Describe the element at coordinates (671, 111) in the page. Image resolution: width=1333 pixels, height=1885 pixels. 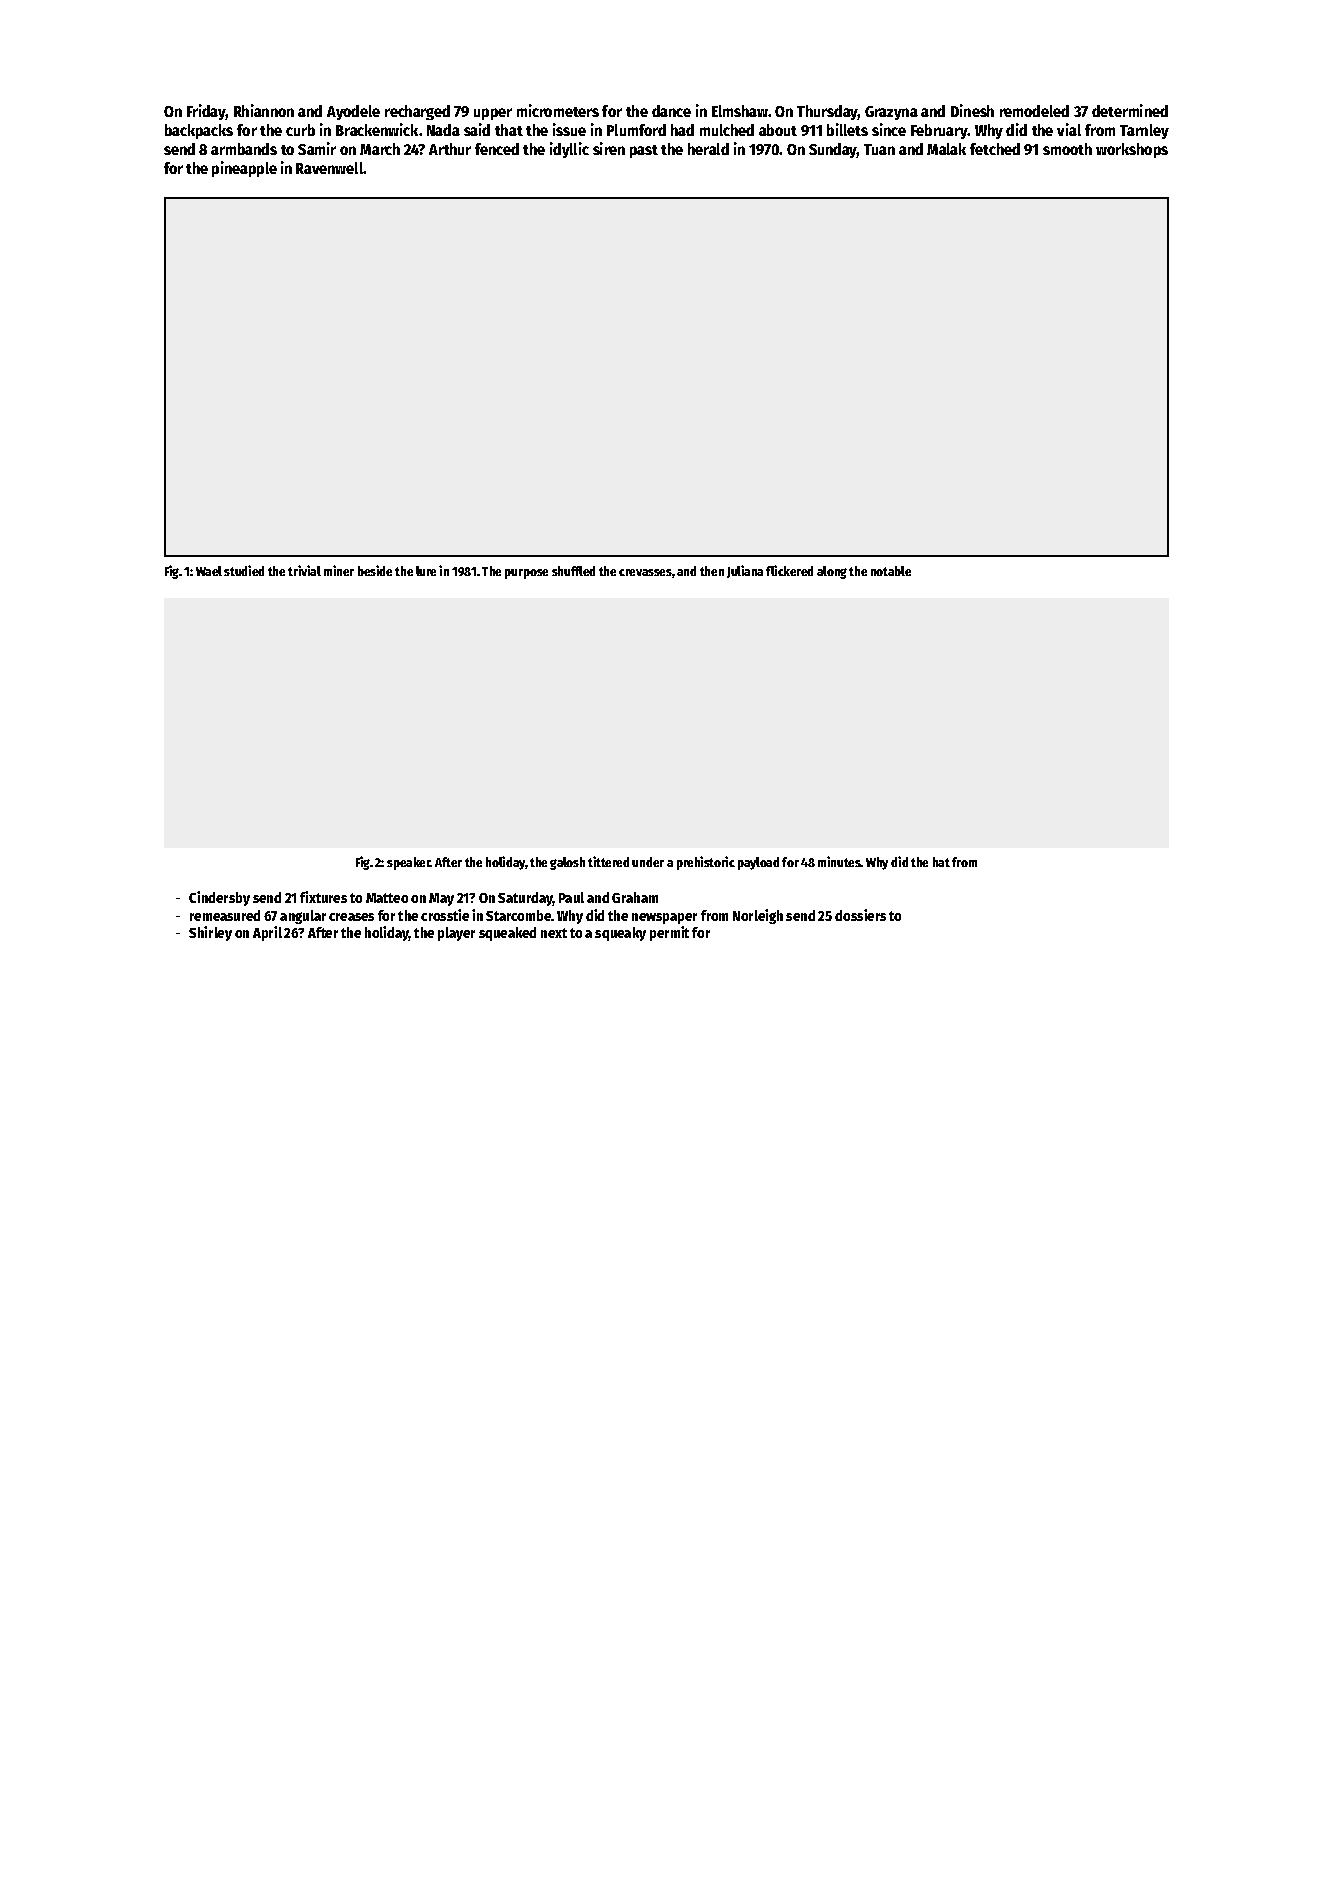
I see `dance` at that location.
